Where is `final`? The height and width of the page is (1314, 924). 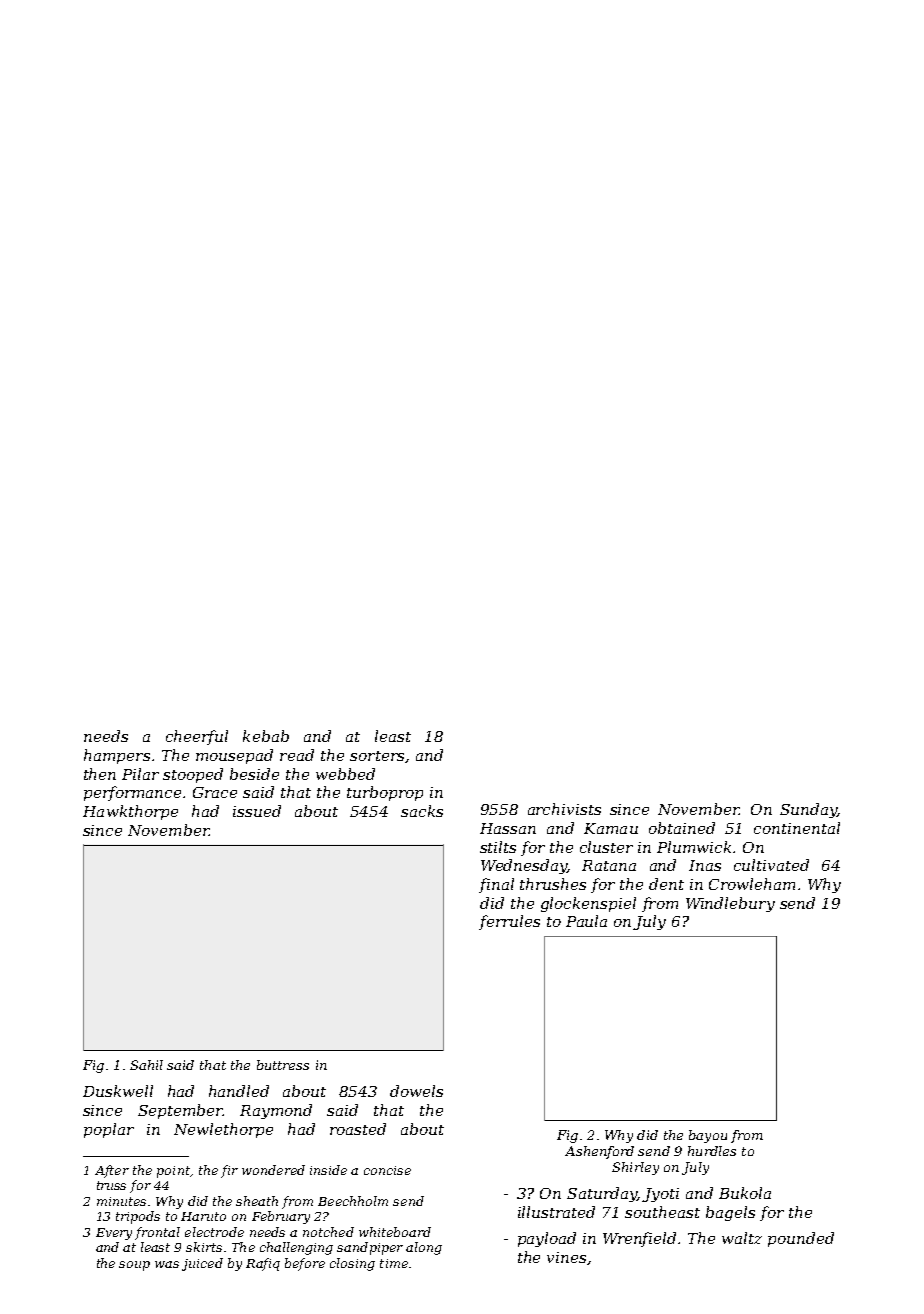
final is located at coordinates (496, 885).
